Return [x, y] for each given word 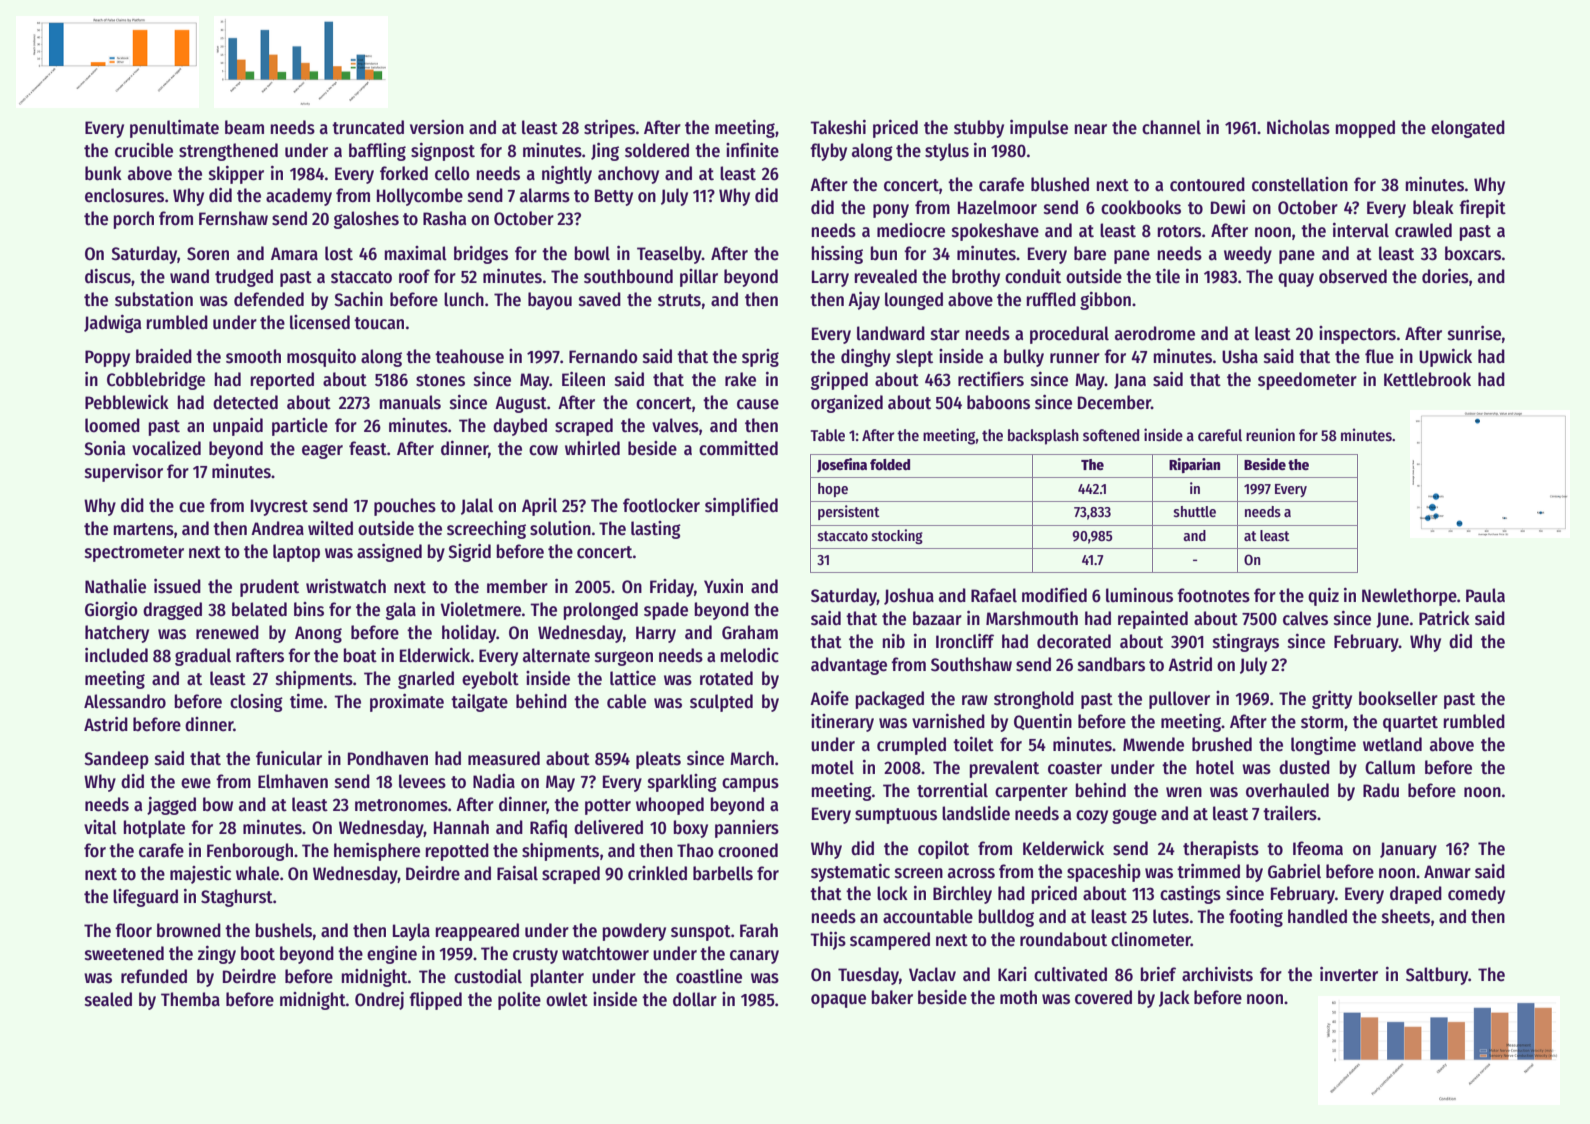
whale [257, 873]
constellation [1300, 184]
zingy [217, 955]
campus [750, 785]
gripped [839, 381]
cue [192, 507]
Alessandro [125, 701]
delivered [608, 827]
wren [1184, 792]
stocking [897, 536]
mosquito [321, 358]
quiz [1323, 597]
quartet [1410, 724]
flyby [828, 152]
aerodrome [1155, 333]
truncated [368, 127]
